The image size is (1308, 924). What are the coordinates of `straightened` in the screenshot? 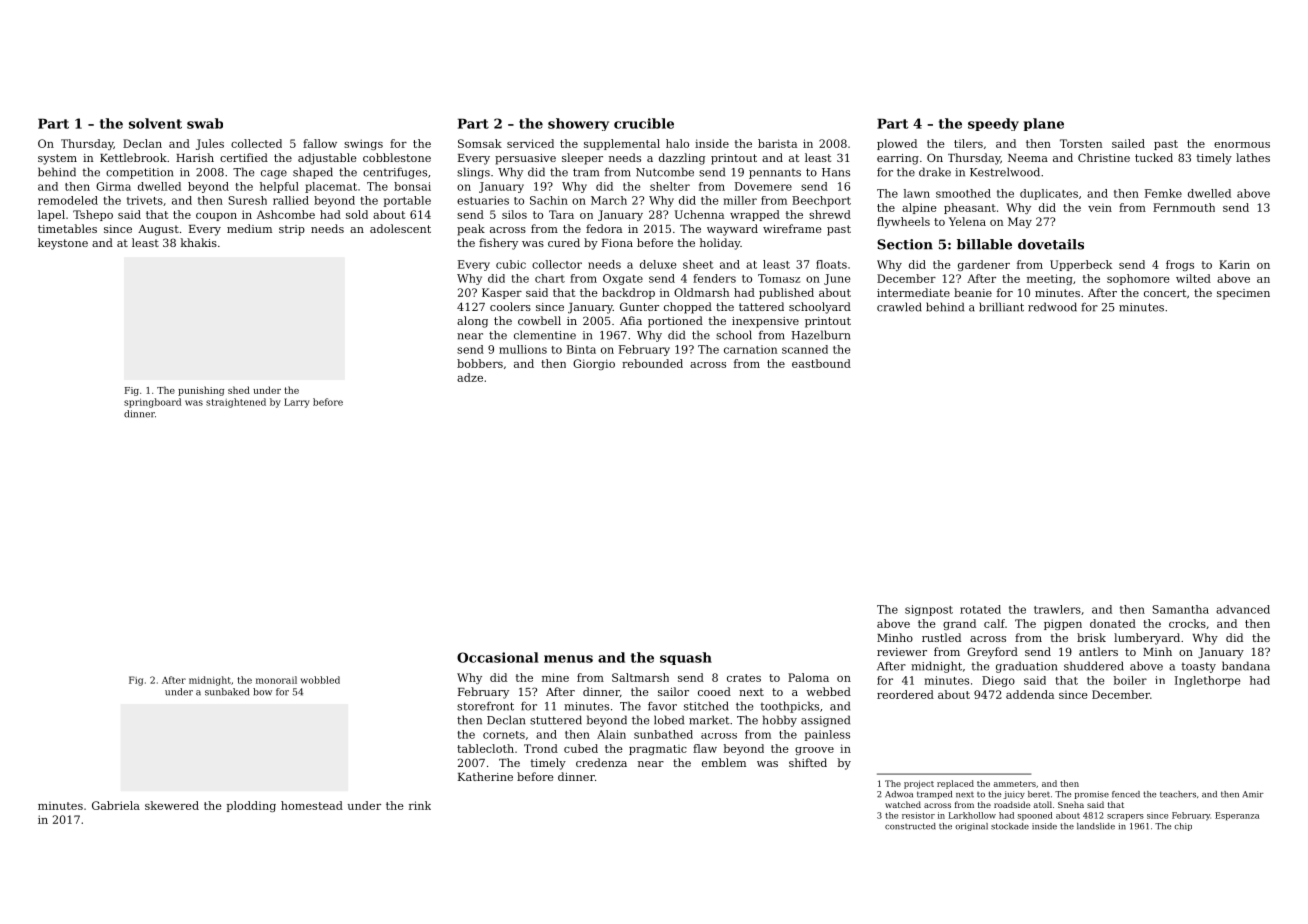 It's located at (236, 403).
